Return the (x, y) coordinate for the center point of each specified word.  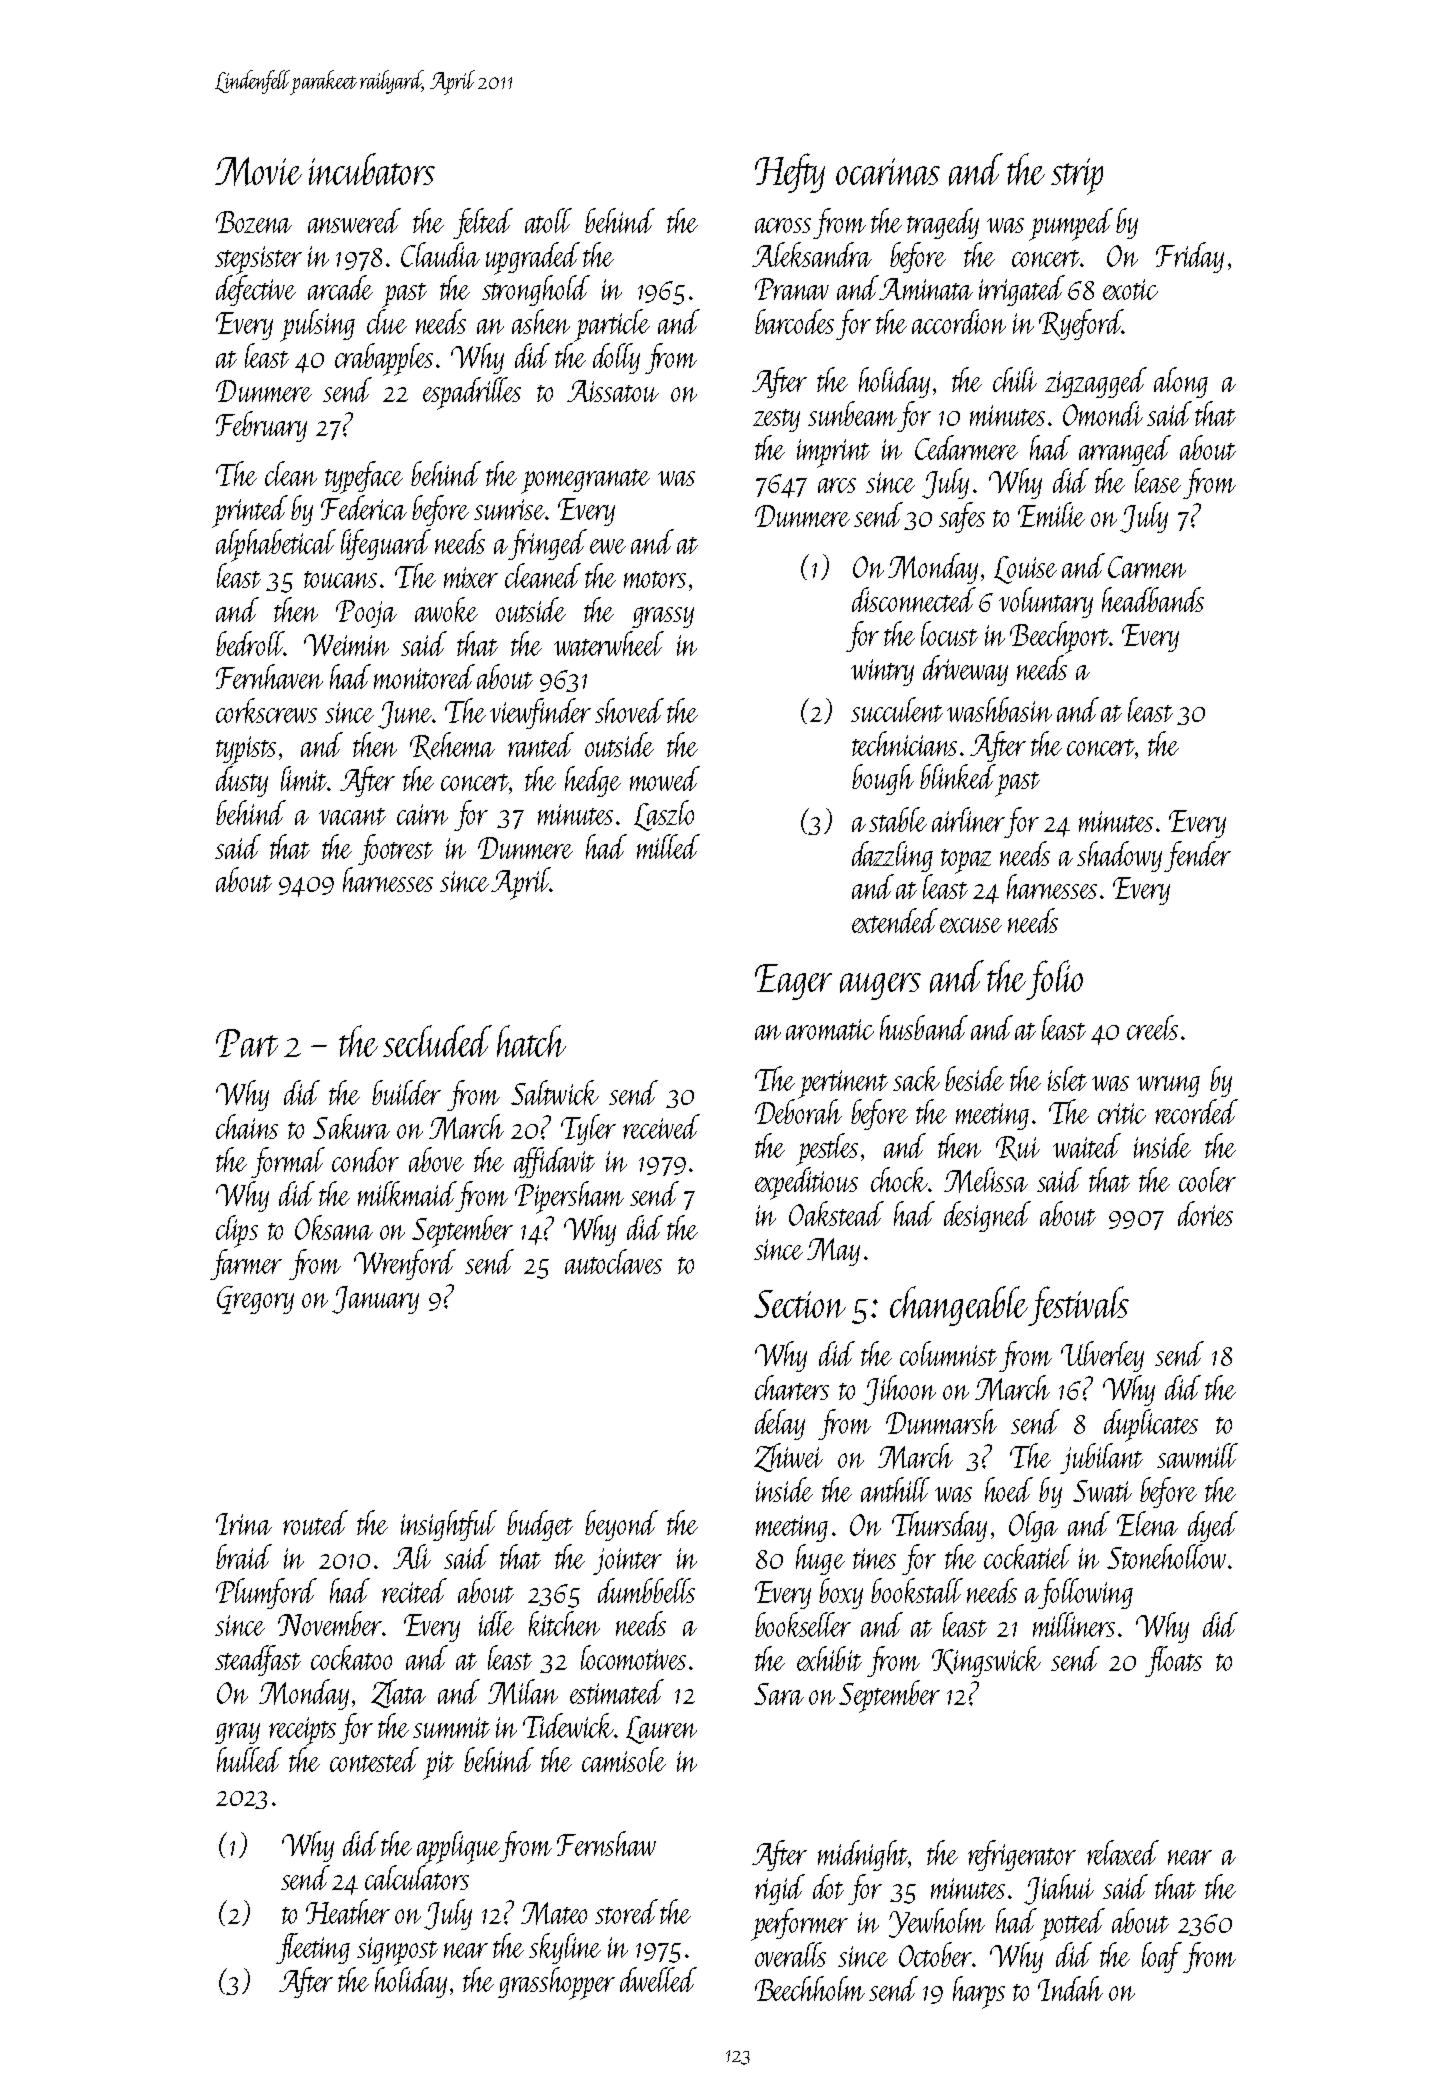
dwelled (658, 1979)
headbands (1153, 599)
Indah (1070, 1988)
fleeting (313, 1948)
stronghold (536, 290)
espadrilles (472, 393)
